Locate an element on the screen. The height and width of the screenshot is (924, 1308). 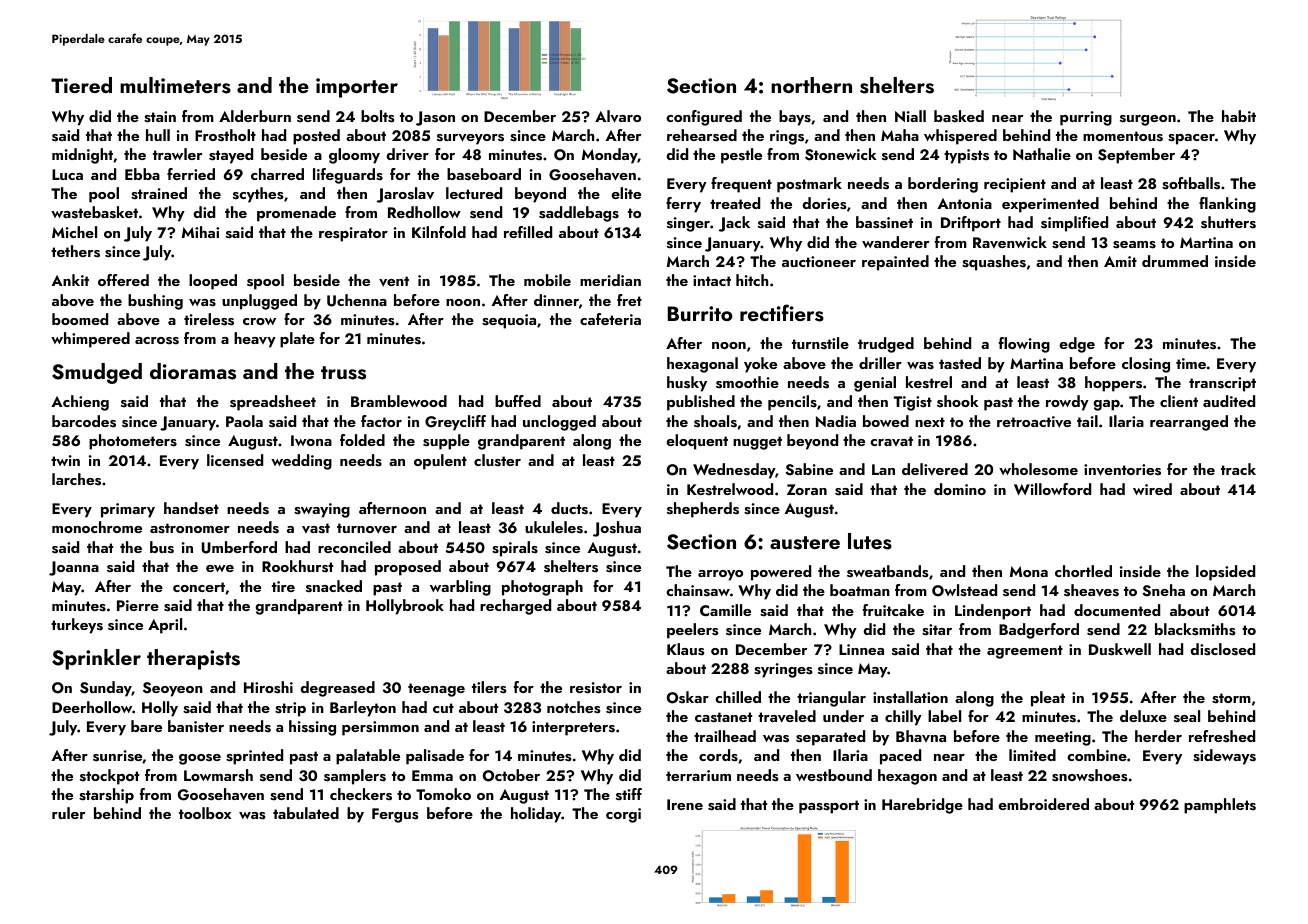
ruler is located at coordinates (68, 813).
